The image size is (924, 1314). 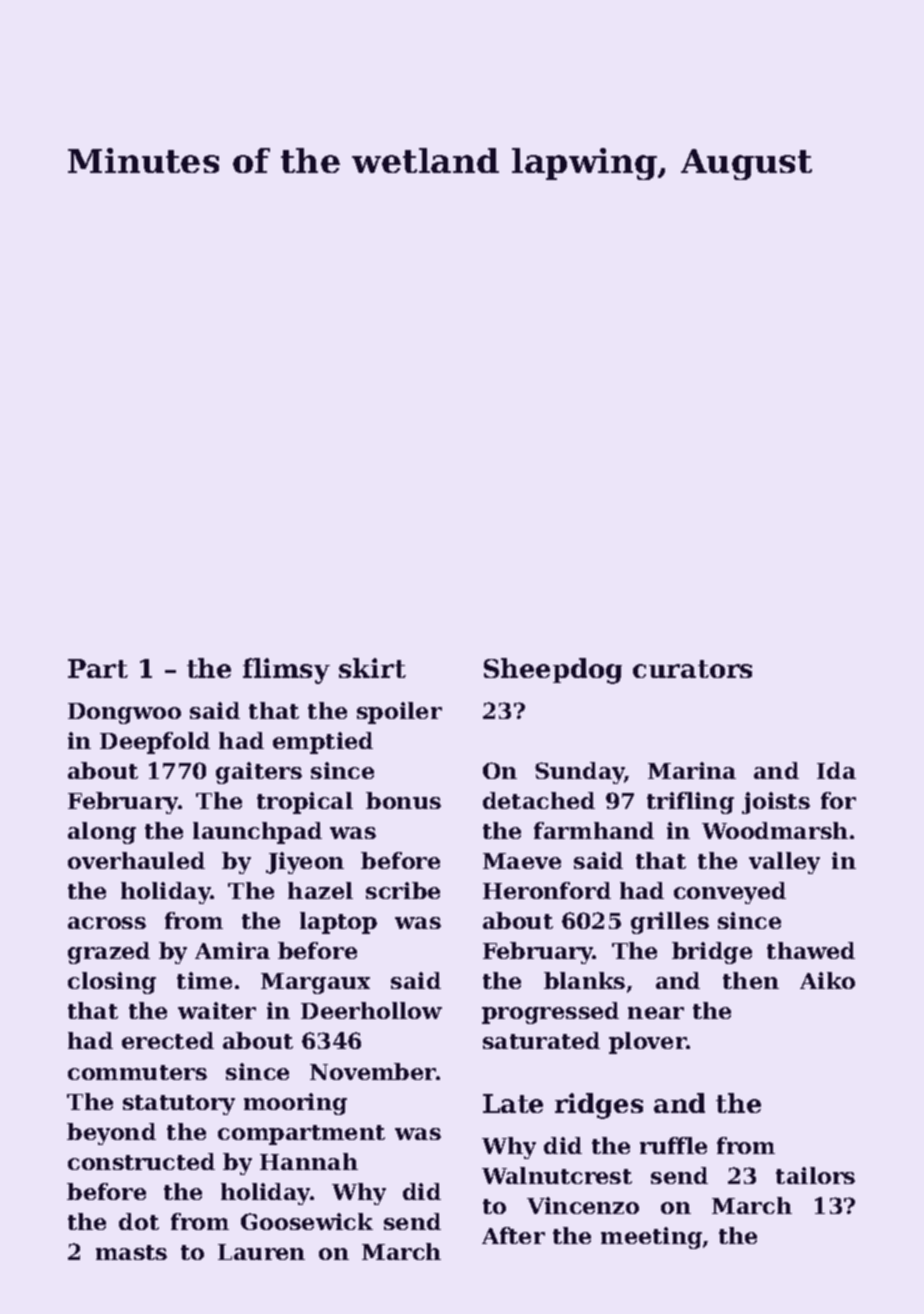 I want to click on mooring, so click(x=295, y=1104).
